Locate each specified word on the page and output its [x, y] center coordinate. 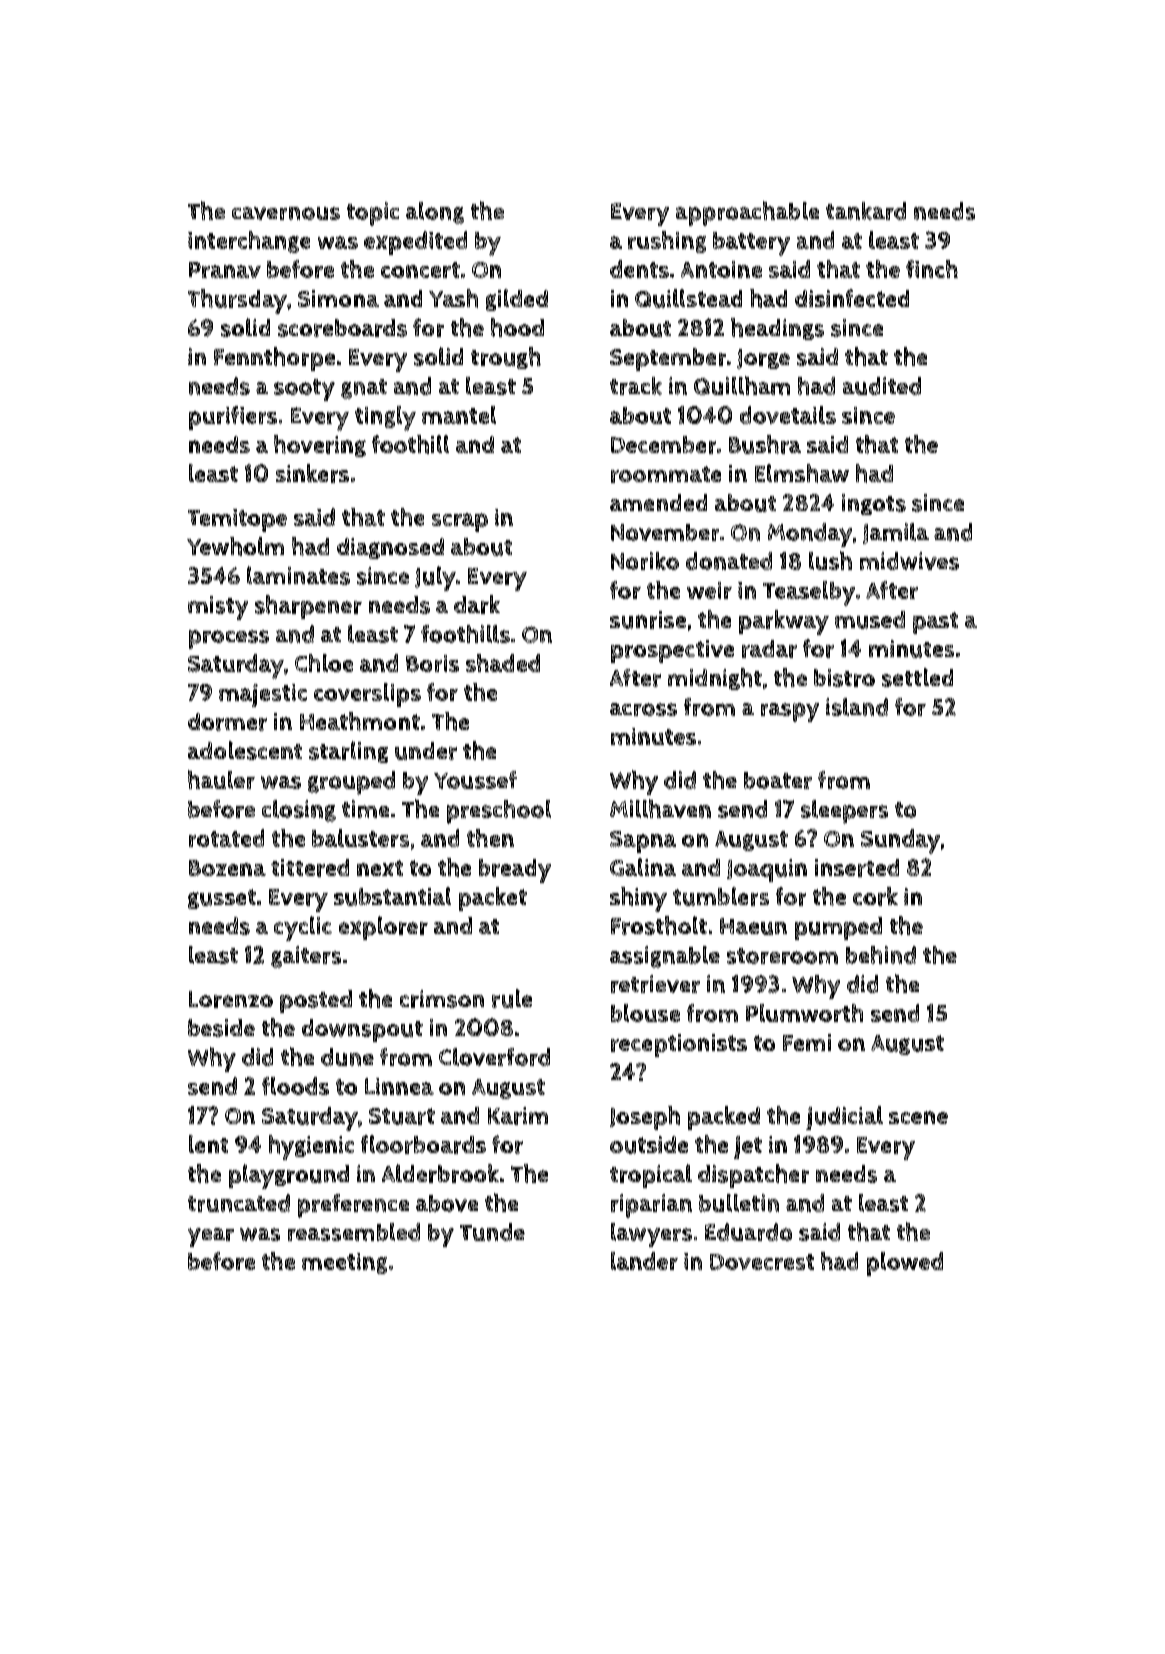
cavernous [286, 213]
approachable [747, 213]
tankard [866, 211]
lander [644, 1261]
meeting [344, 1263]
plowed [905, 1264]
